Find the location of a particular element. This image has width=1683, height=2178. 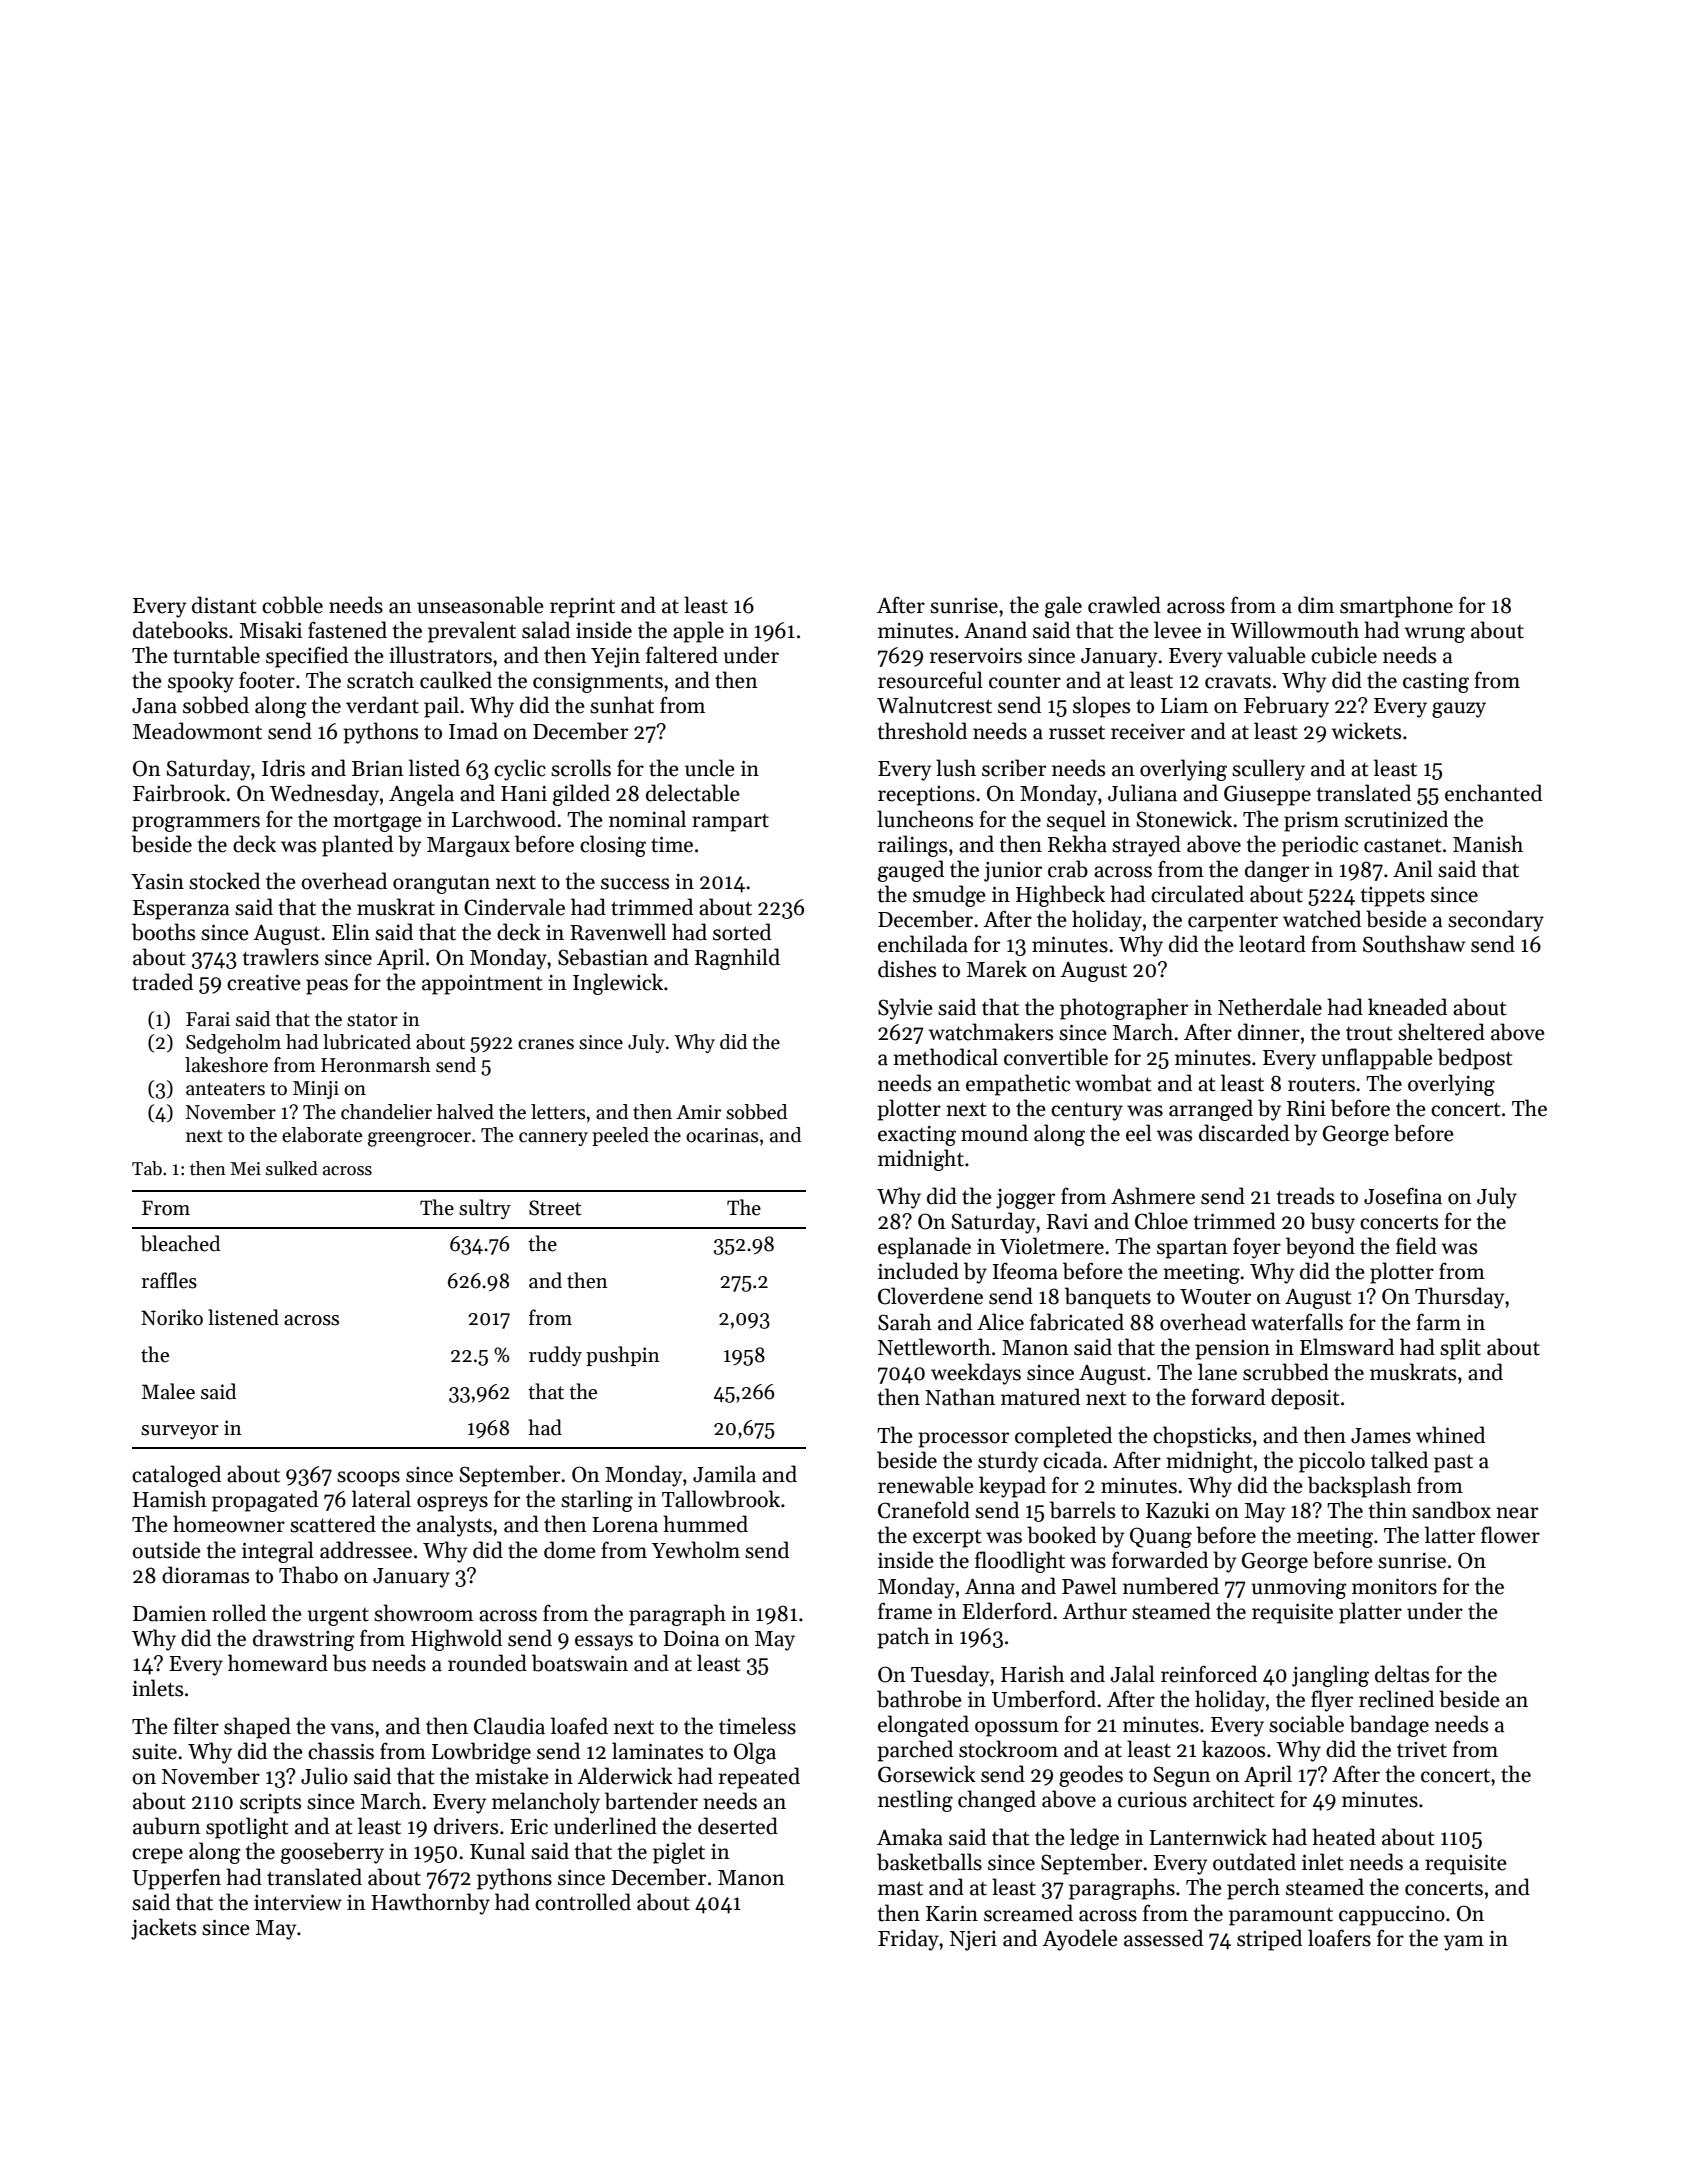

Hawthornby is located at coordinates (430, 1904).
